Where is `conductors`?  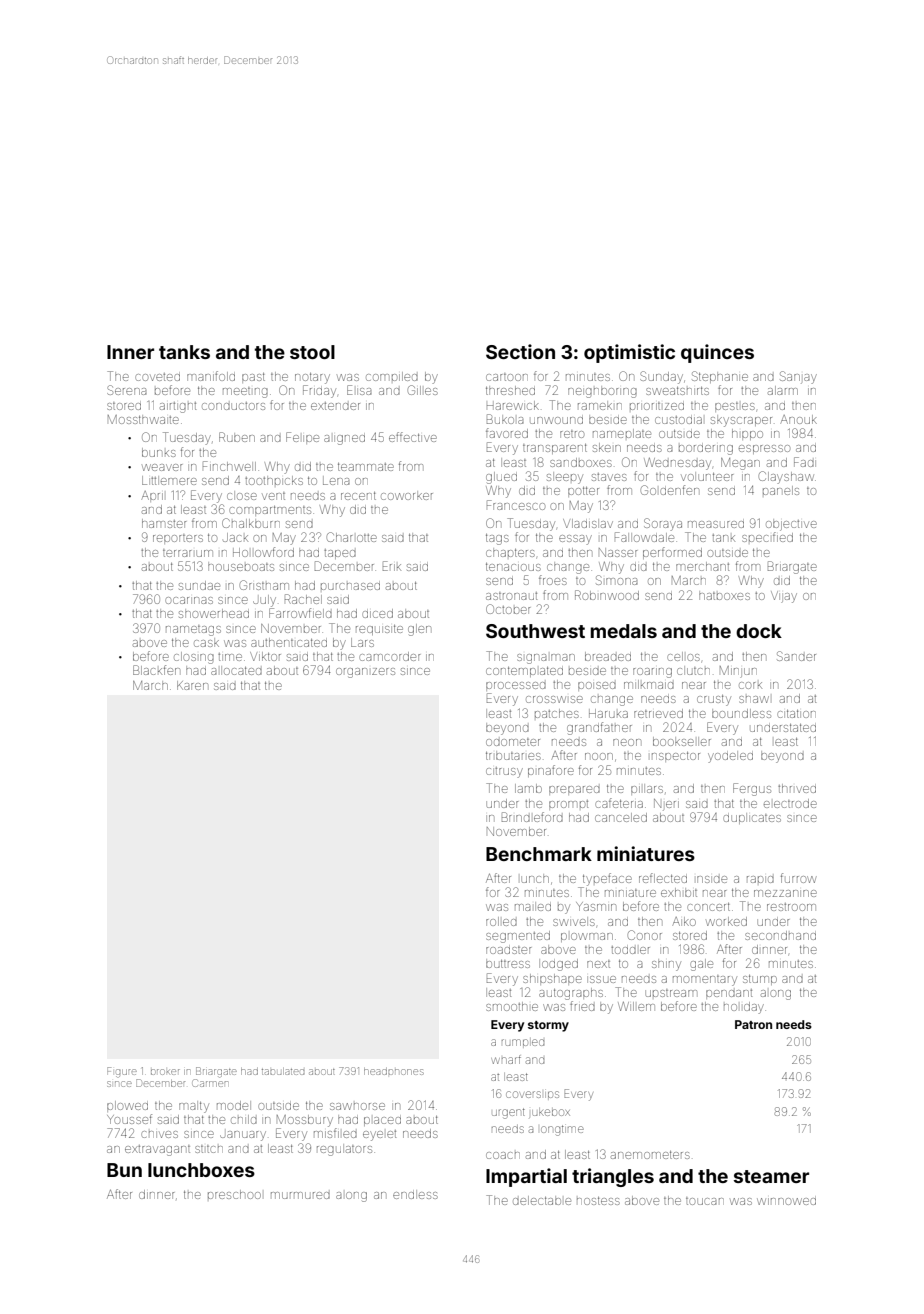 conductors is located at coordinates (233, 406).
